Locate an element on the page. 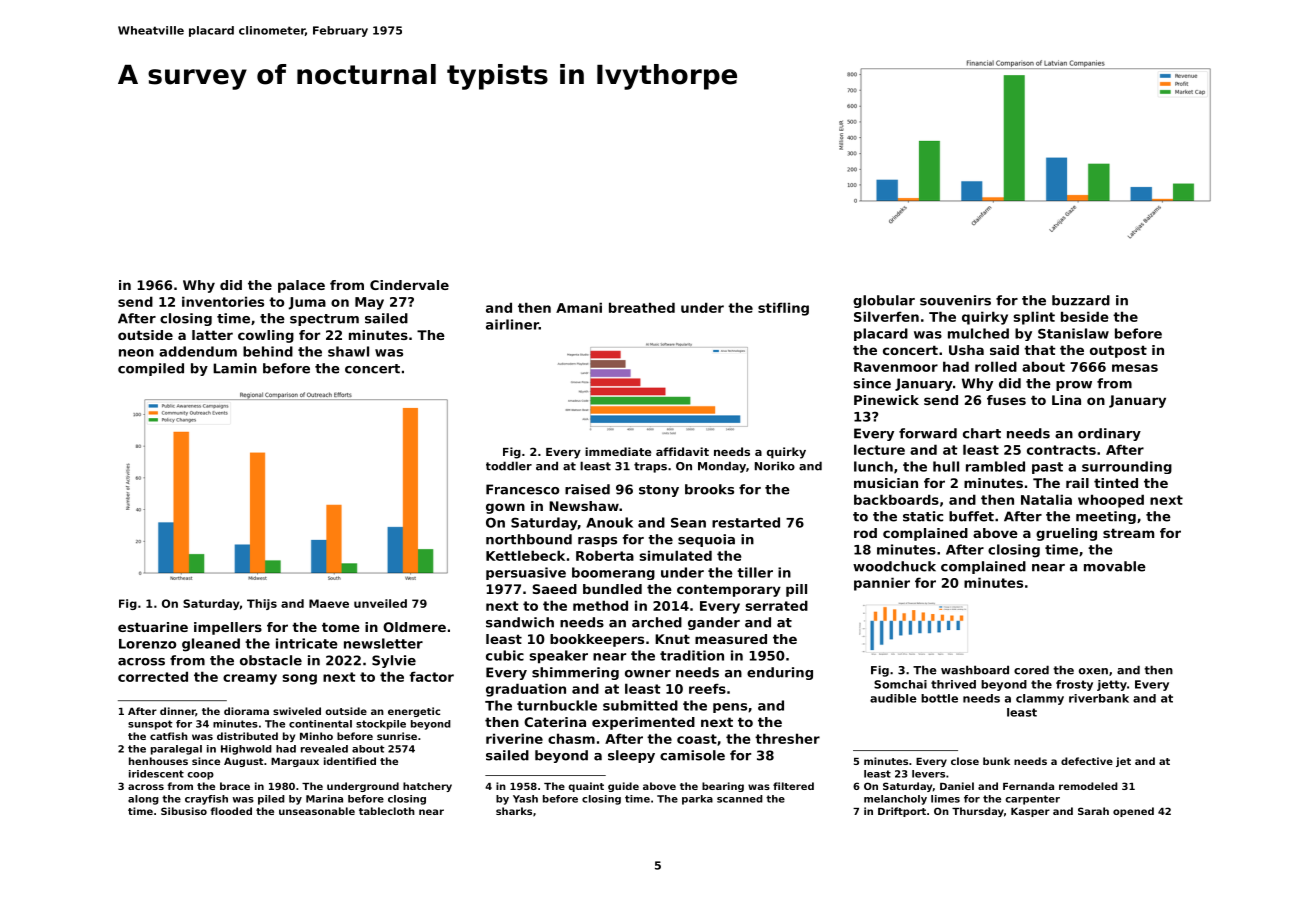 The height and width of the page is (924, 1308). paralegal is located at coordinates (176, 750).
